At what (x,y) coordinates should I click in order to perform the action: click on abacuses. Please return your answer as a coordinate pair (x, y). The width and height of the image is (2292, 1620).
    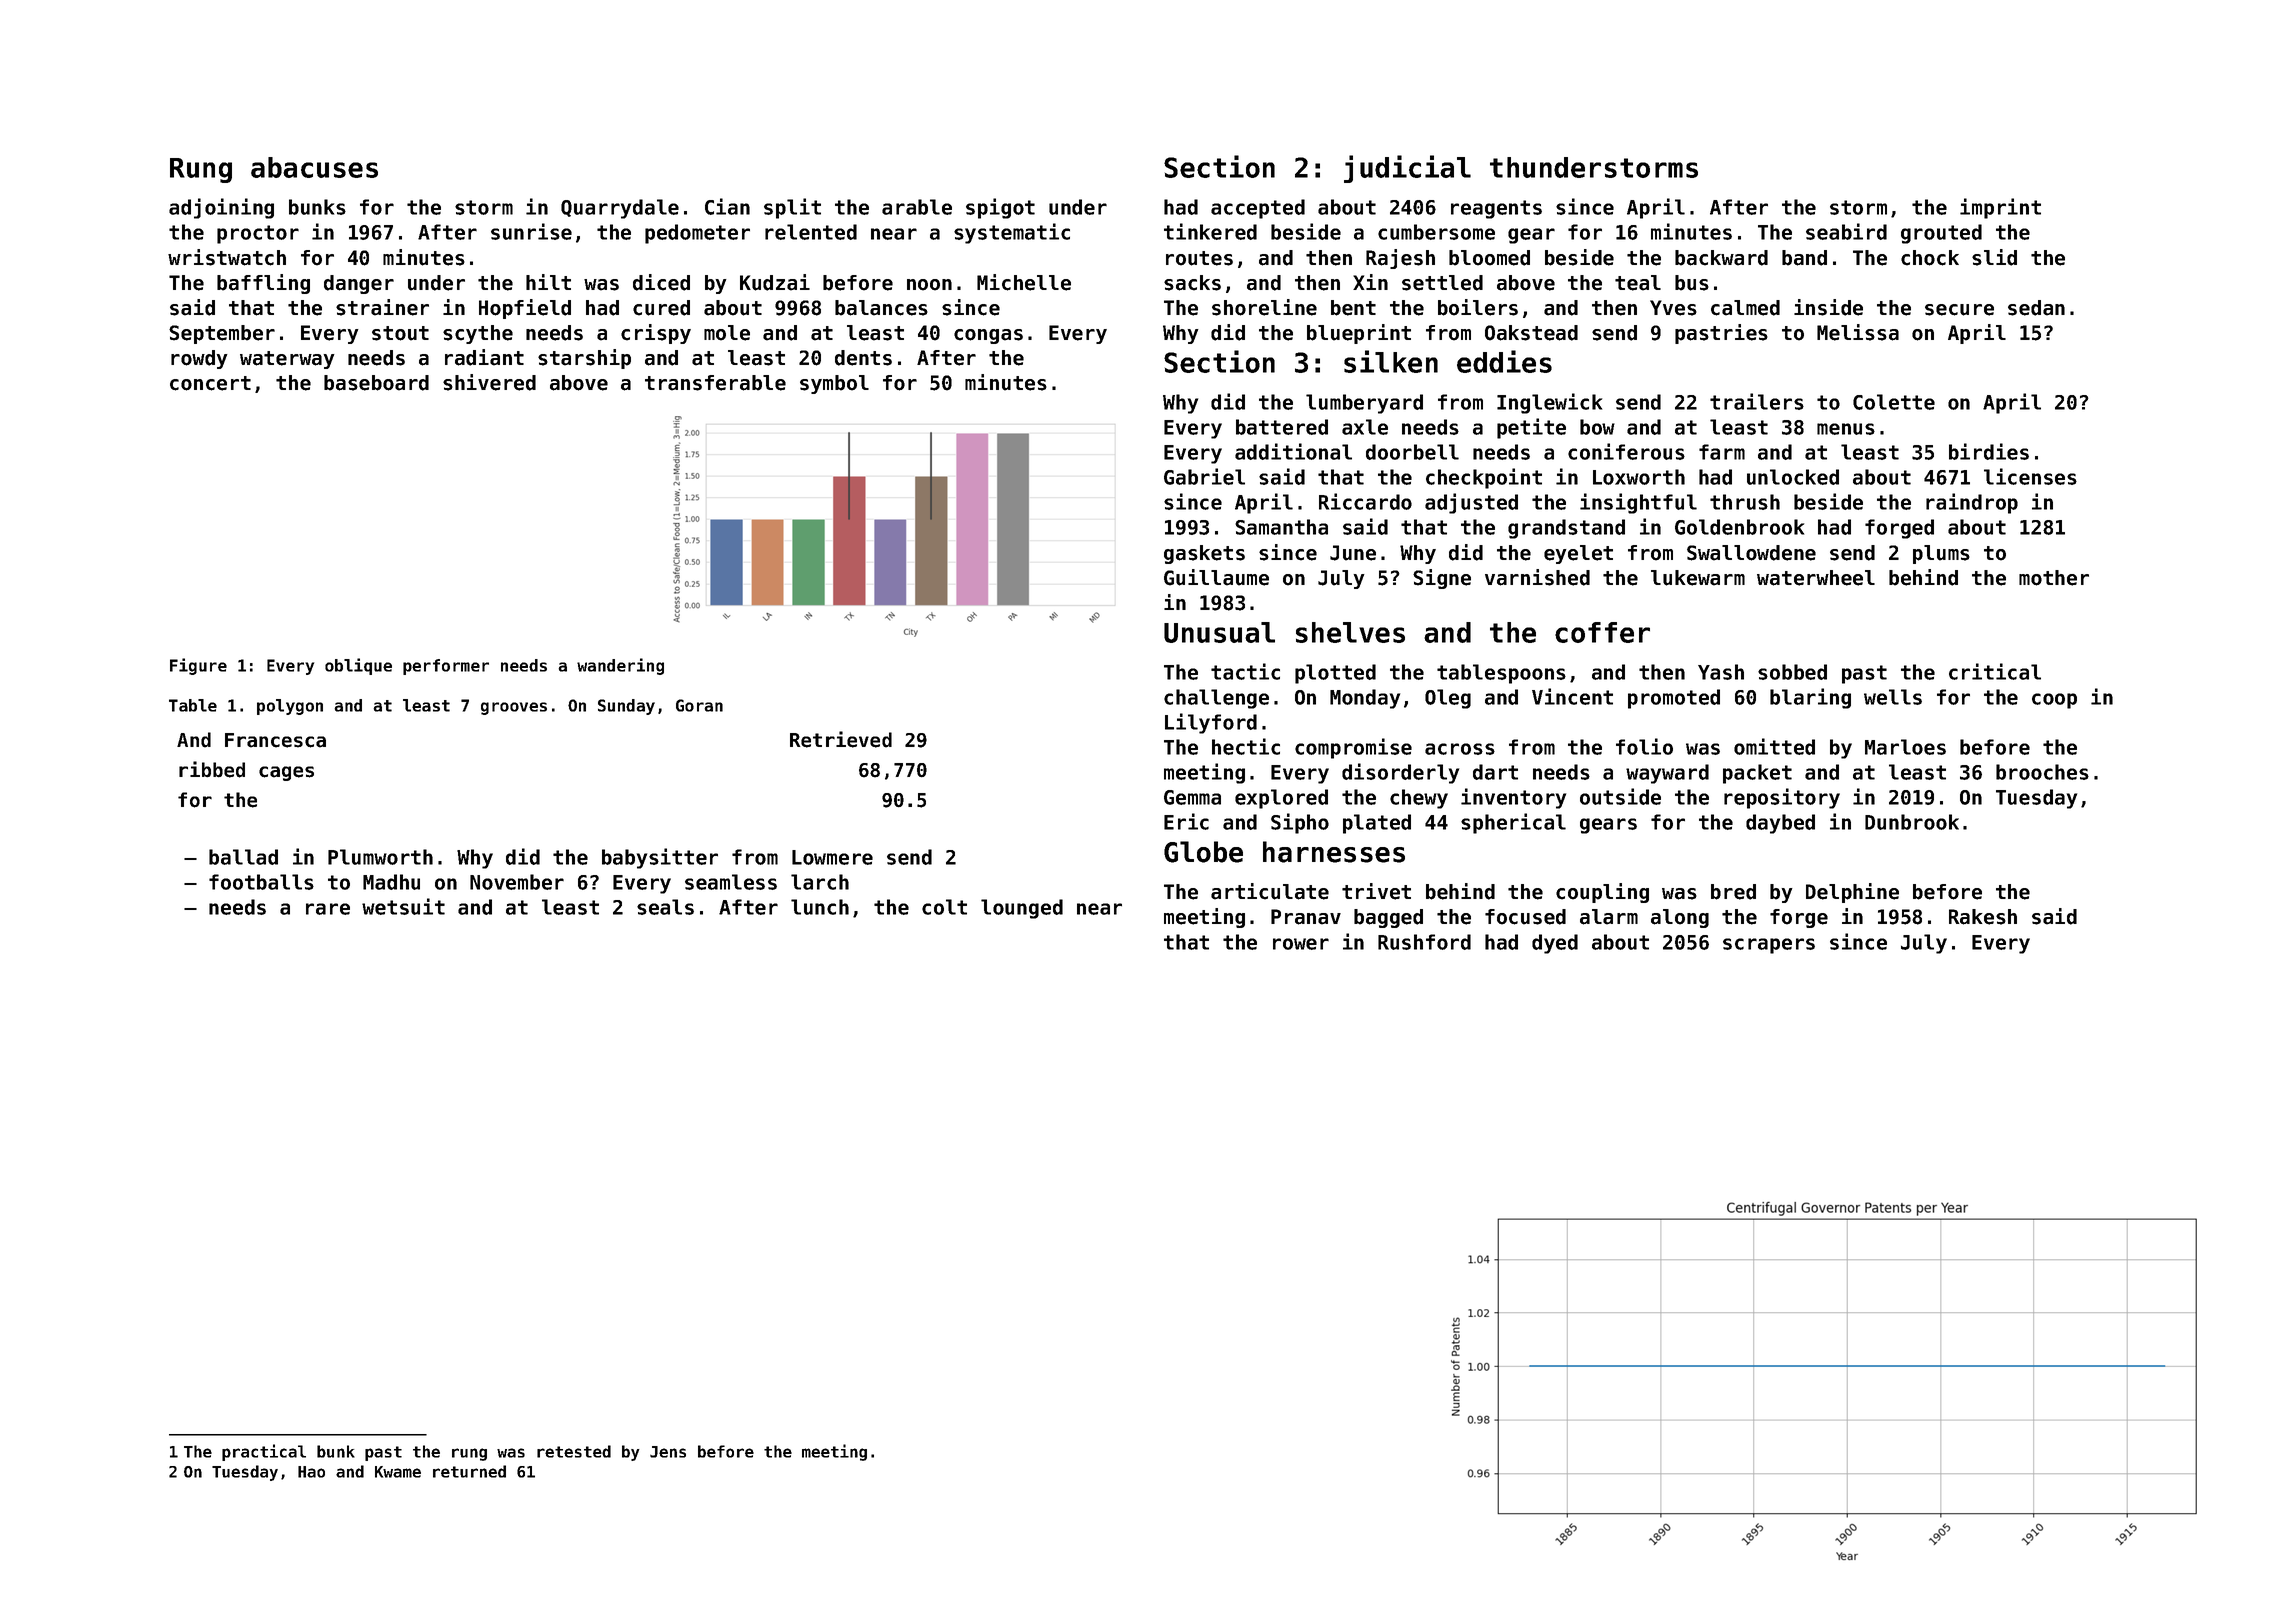
    Looking at the image, I should click on (314, 167).
